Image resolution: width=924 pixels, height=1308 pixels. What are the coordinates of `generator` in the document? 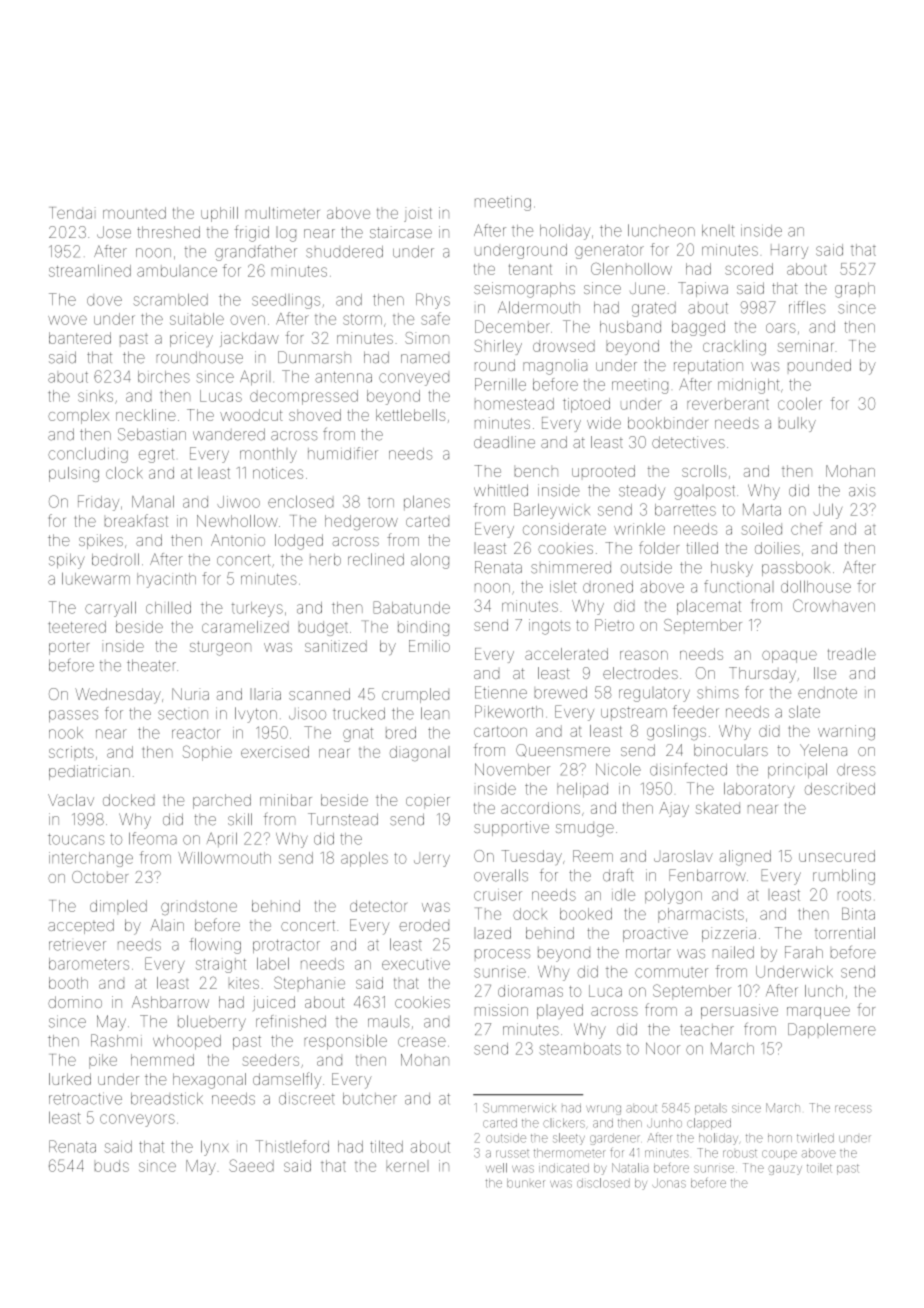 It's located at (609, 252).
